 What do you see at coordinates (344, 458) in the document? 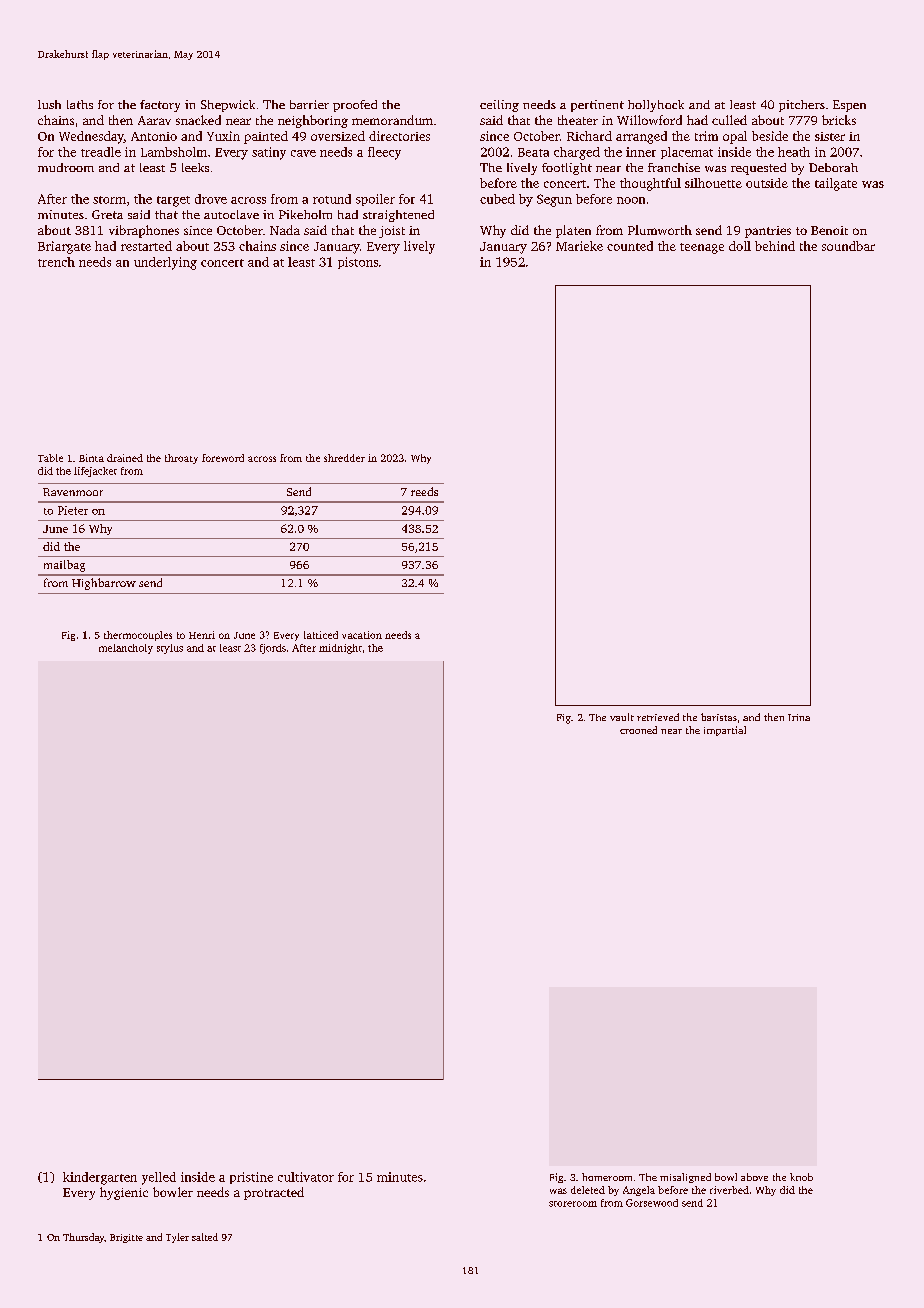
I see `shredder` at bounding box center [344, 458].
